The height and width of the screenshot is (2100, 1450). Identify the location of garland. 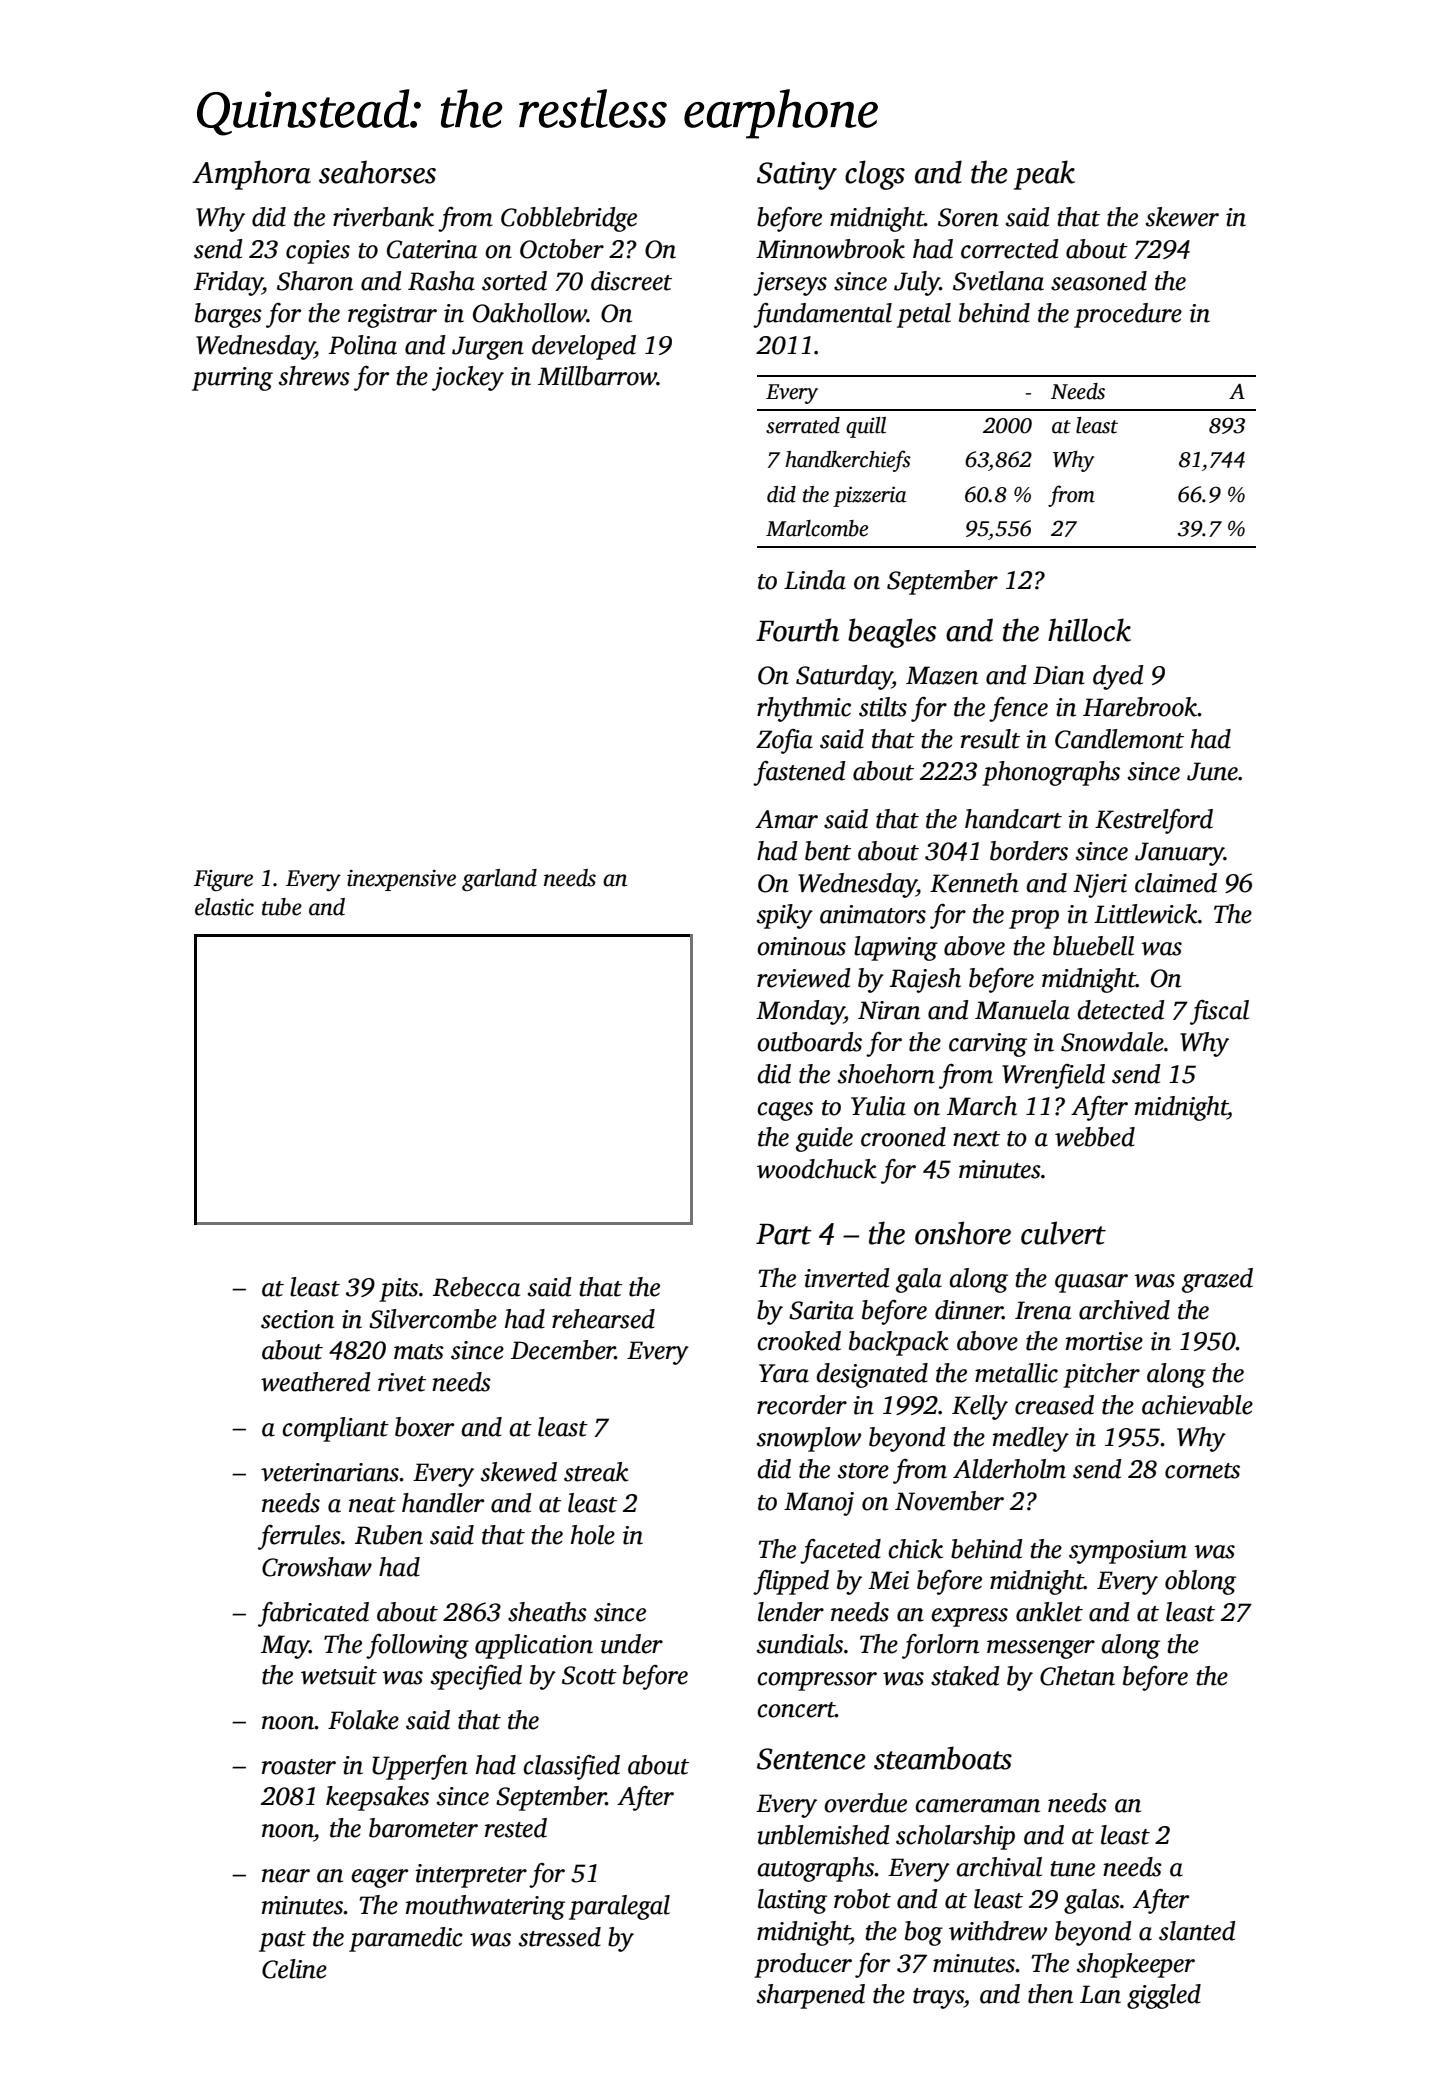
(499, 880).
